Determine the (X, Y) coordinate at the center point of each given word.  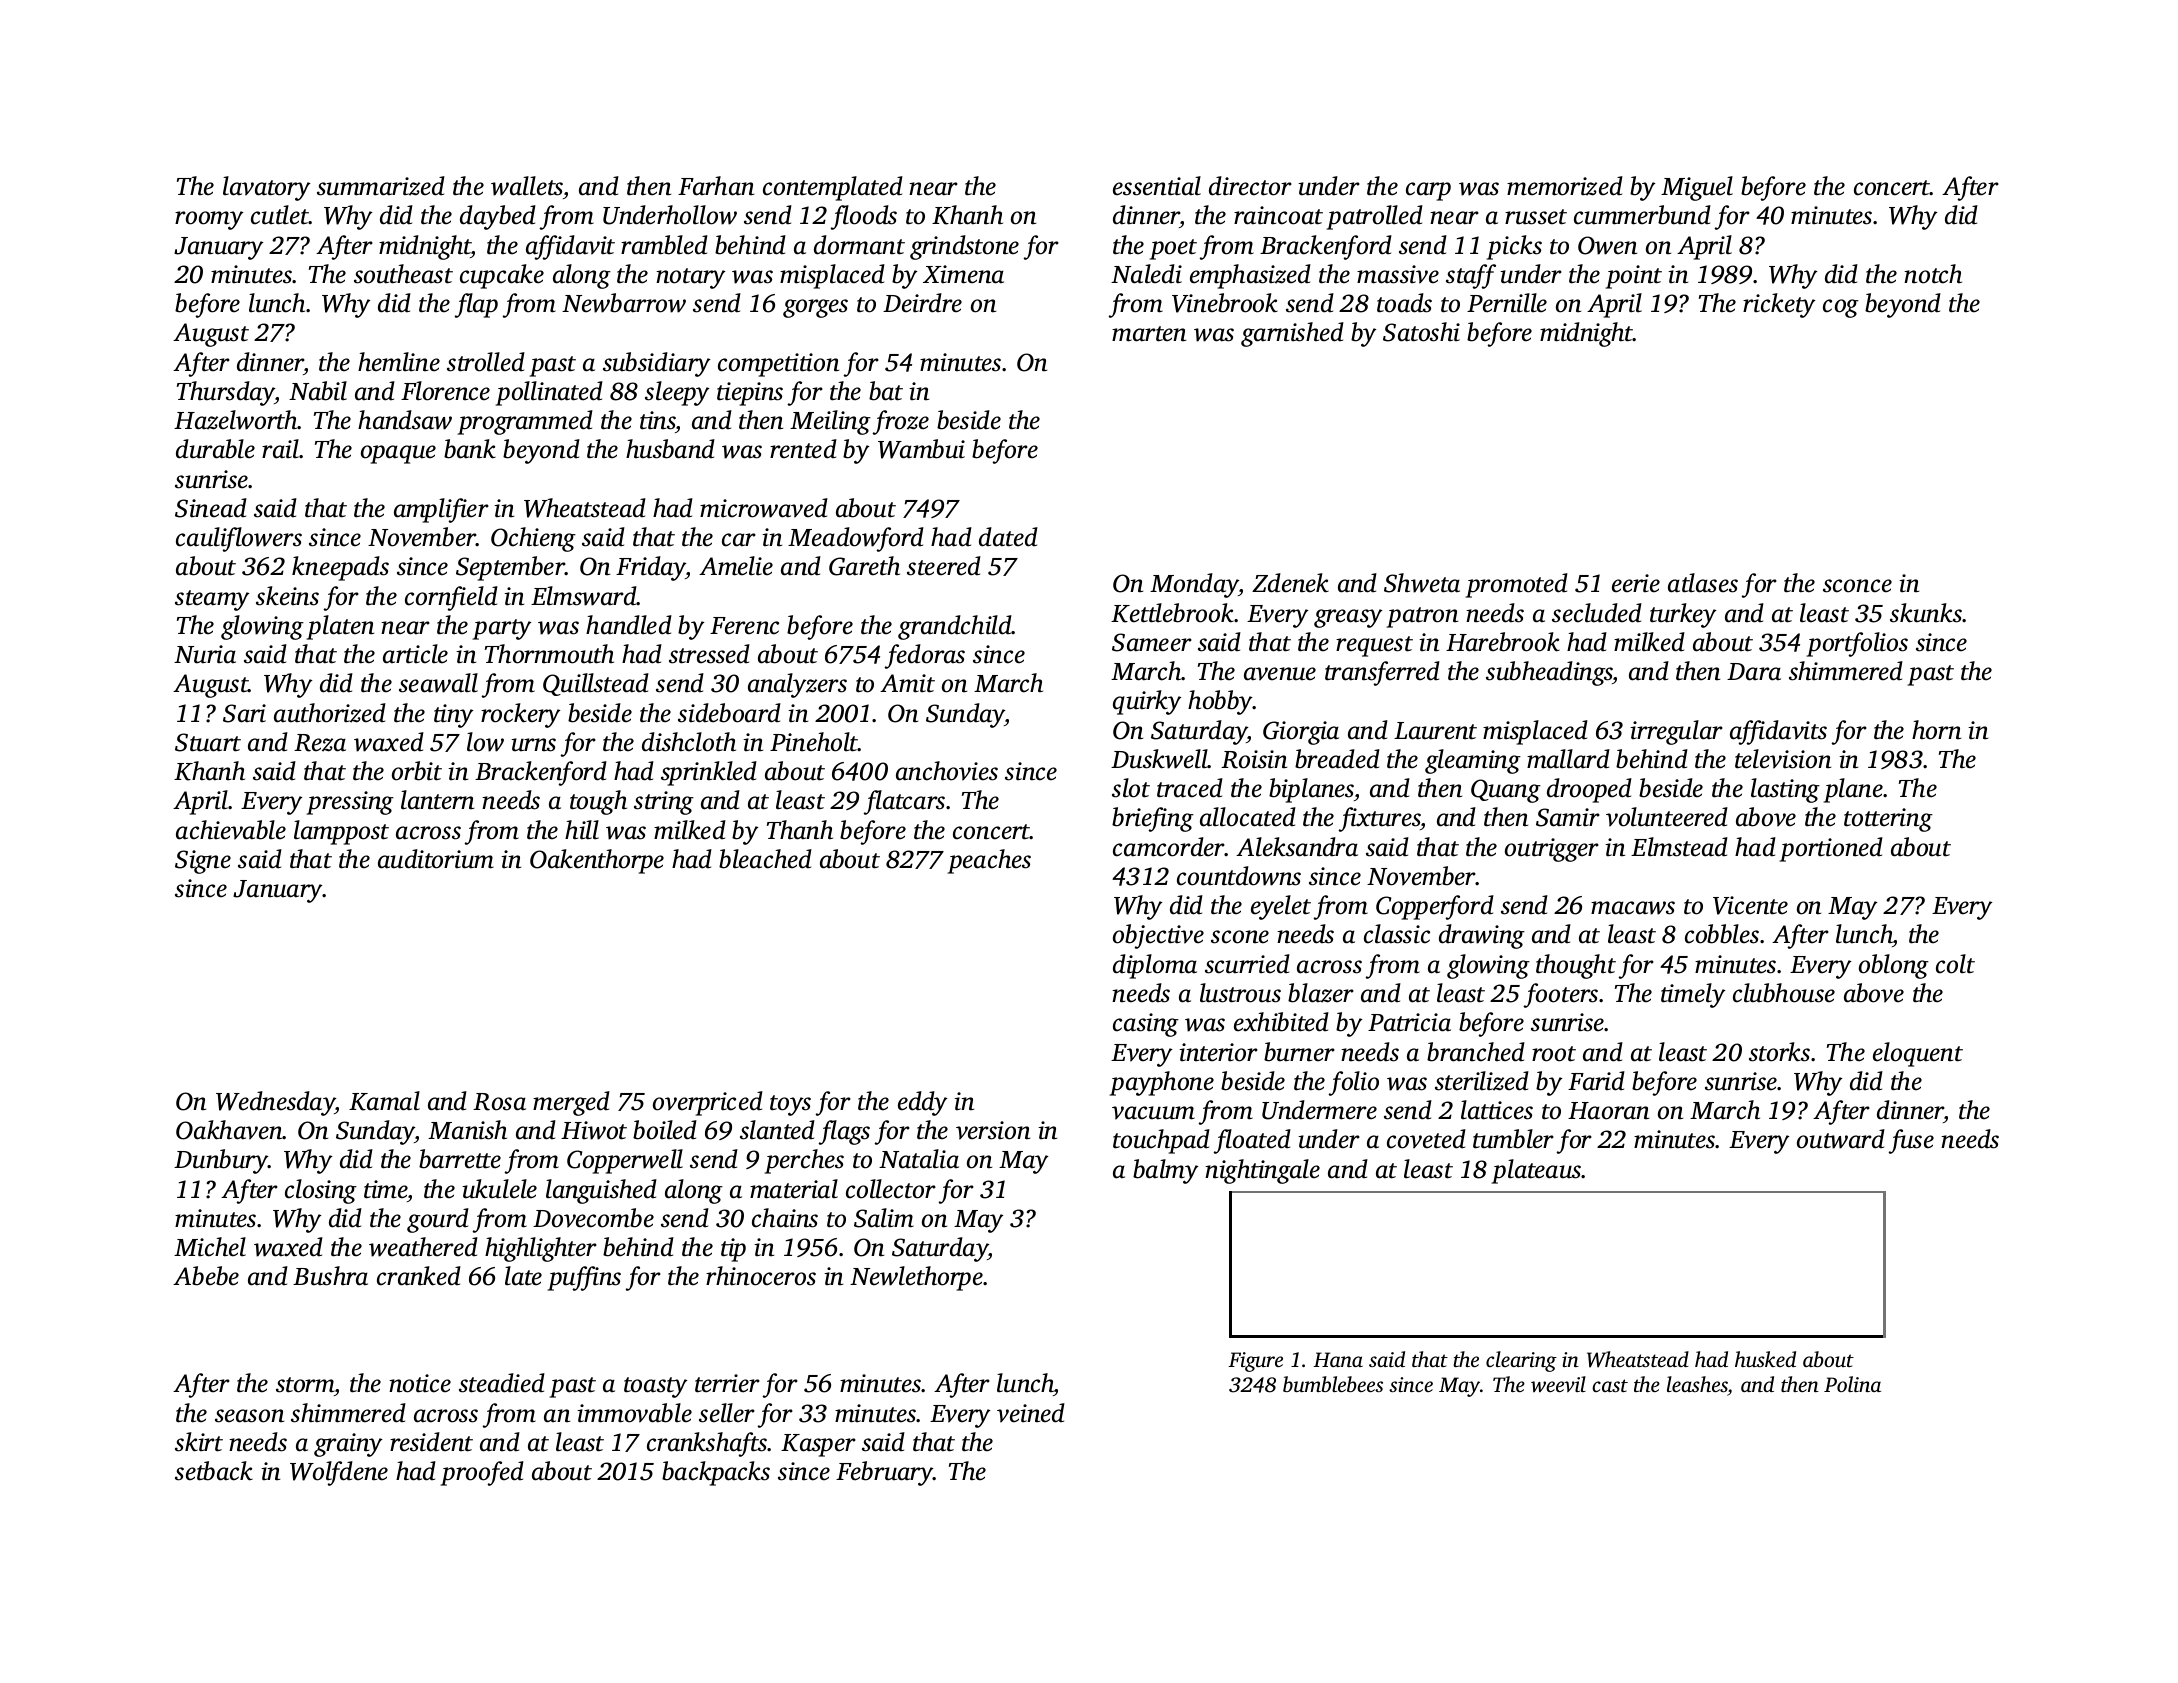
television (1783, 759)
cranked (419, 1276)
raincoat (1278, 215)
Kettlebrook (1172, 613)
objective (1158, 936)
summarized (381, 186)
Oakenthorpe (597, 861)
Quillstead (596, 684)
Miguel (1697, 188)
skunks (1926, 613)
